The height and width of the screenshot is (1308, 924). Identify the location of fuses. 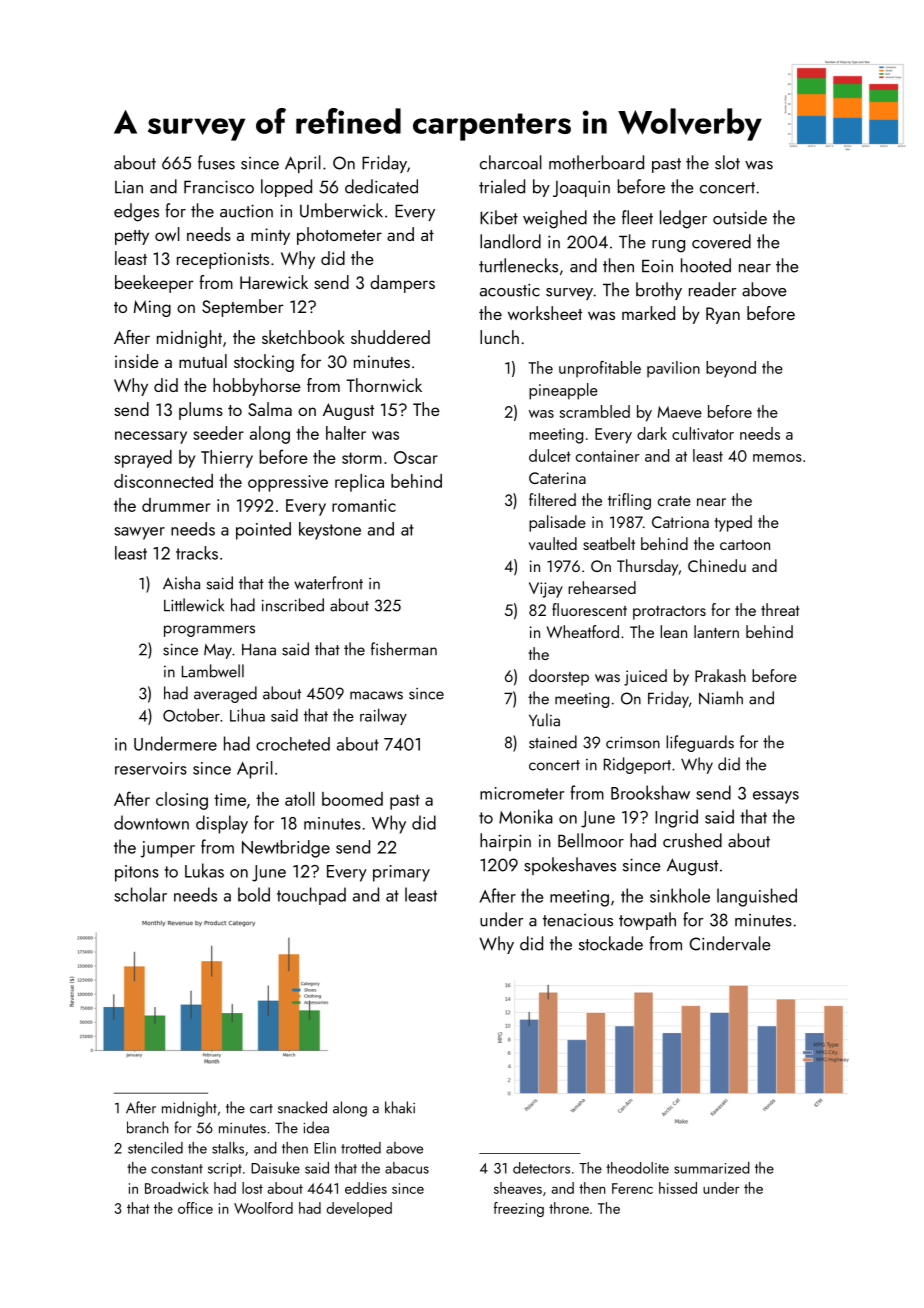
(216, 162).
